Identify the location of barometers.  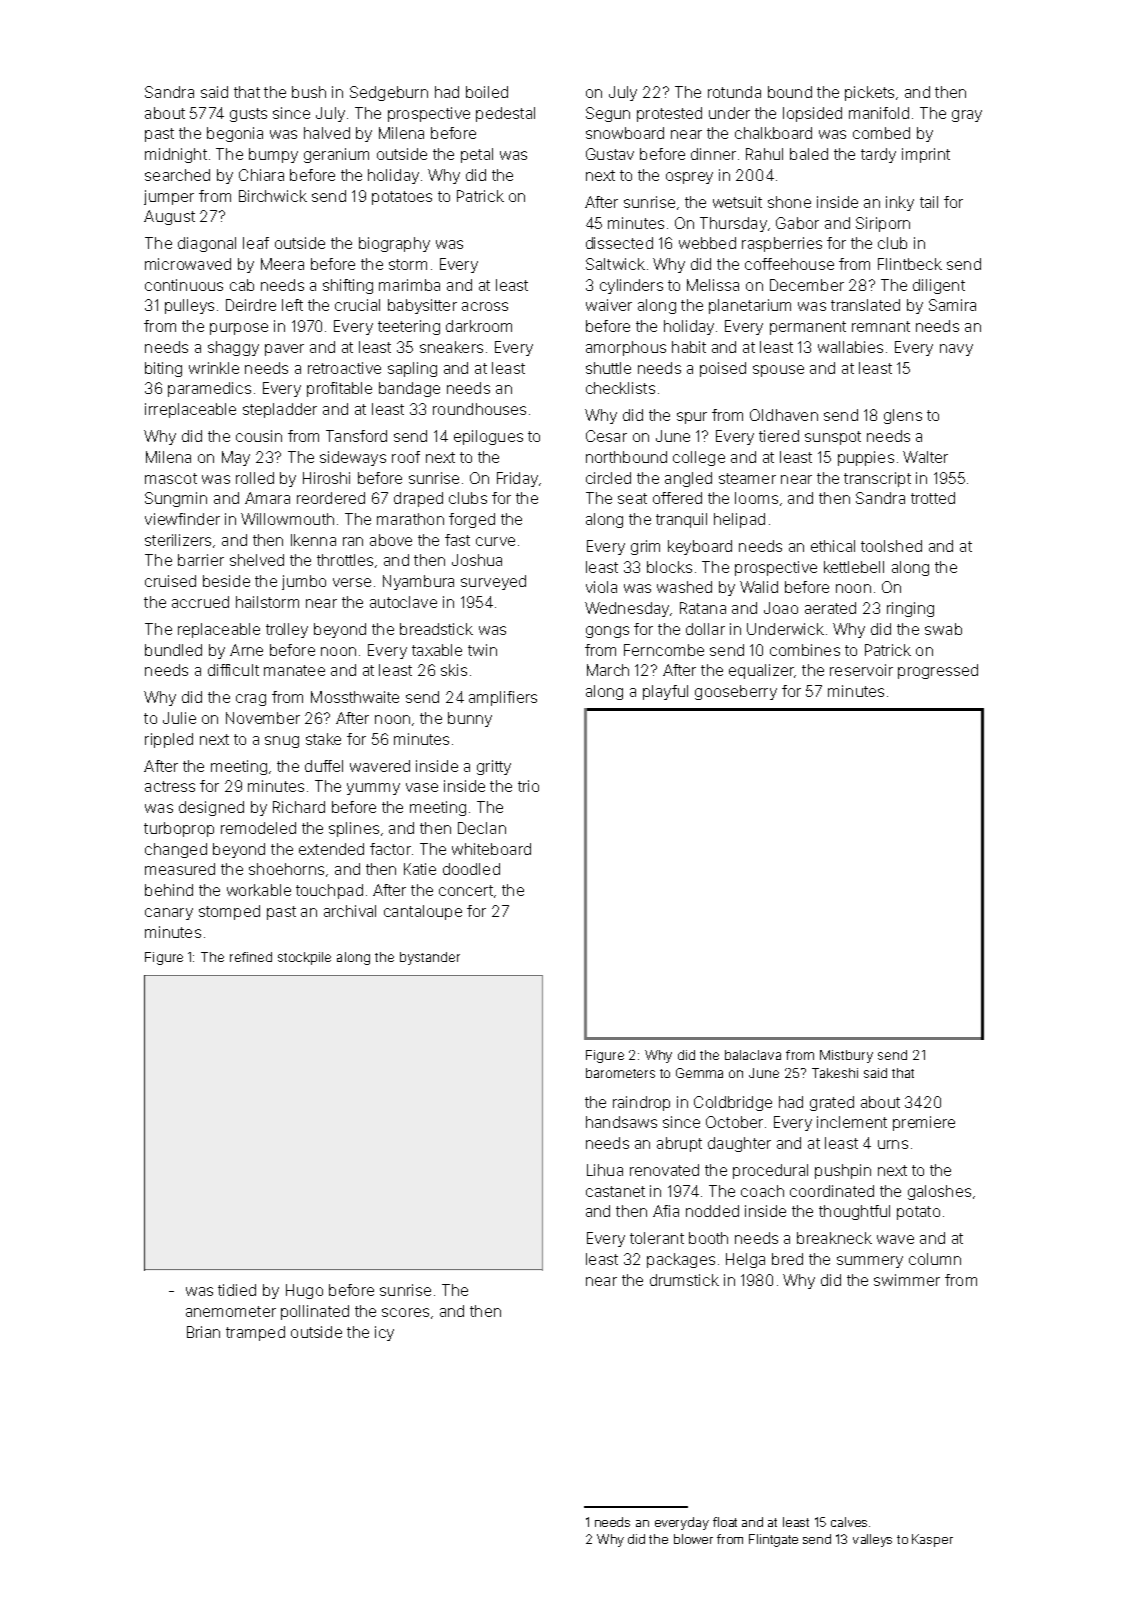
(620, 1073).
